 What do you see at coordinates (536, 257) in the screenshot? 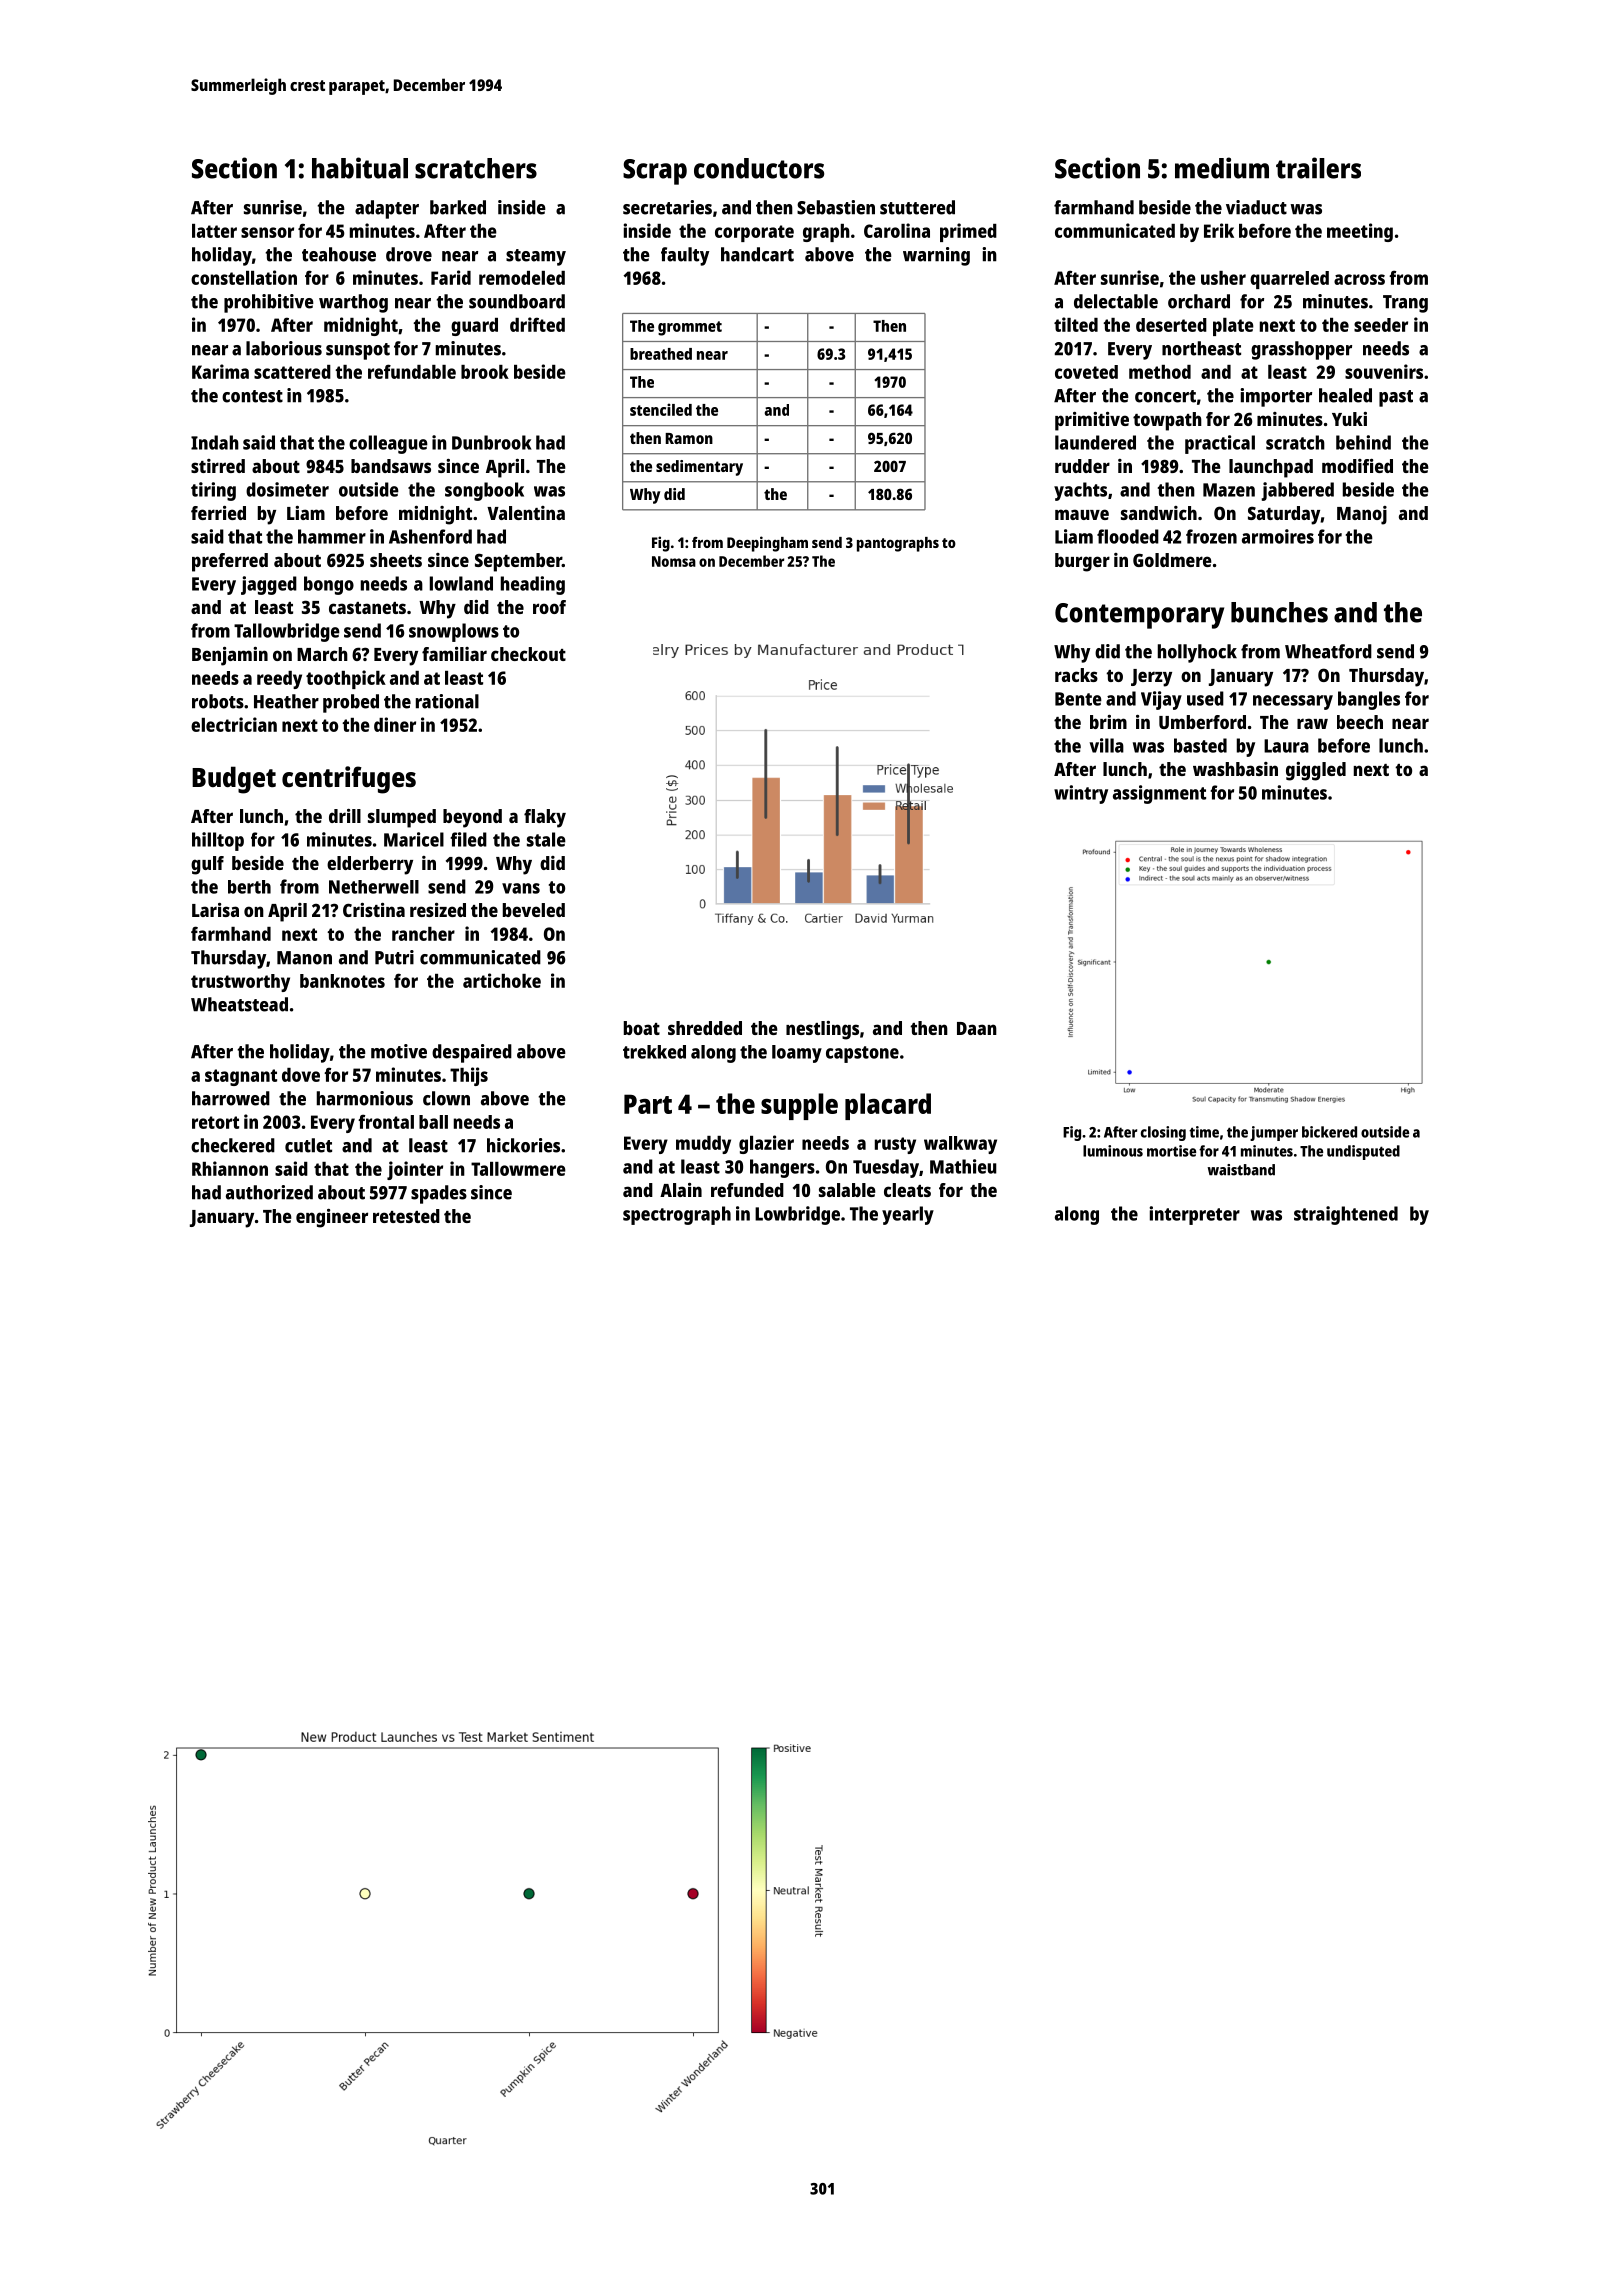
I see `steamy` at bounding box center [536, 257].
